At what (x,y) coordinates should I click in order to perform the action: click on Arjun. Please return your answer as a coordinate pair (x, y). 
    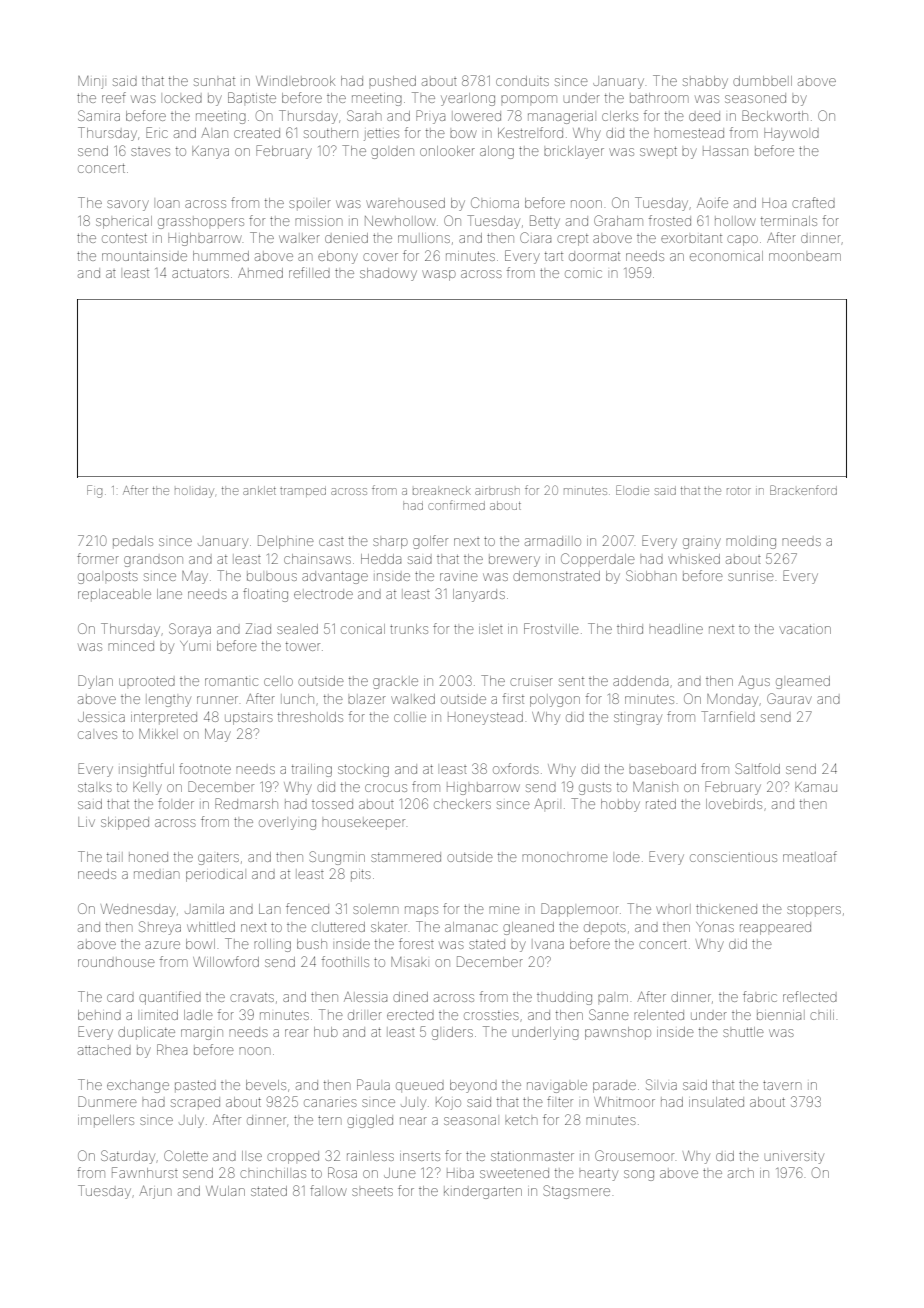
    Looking at the image, I should click on (155, 1192).
